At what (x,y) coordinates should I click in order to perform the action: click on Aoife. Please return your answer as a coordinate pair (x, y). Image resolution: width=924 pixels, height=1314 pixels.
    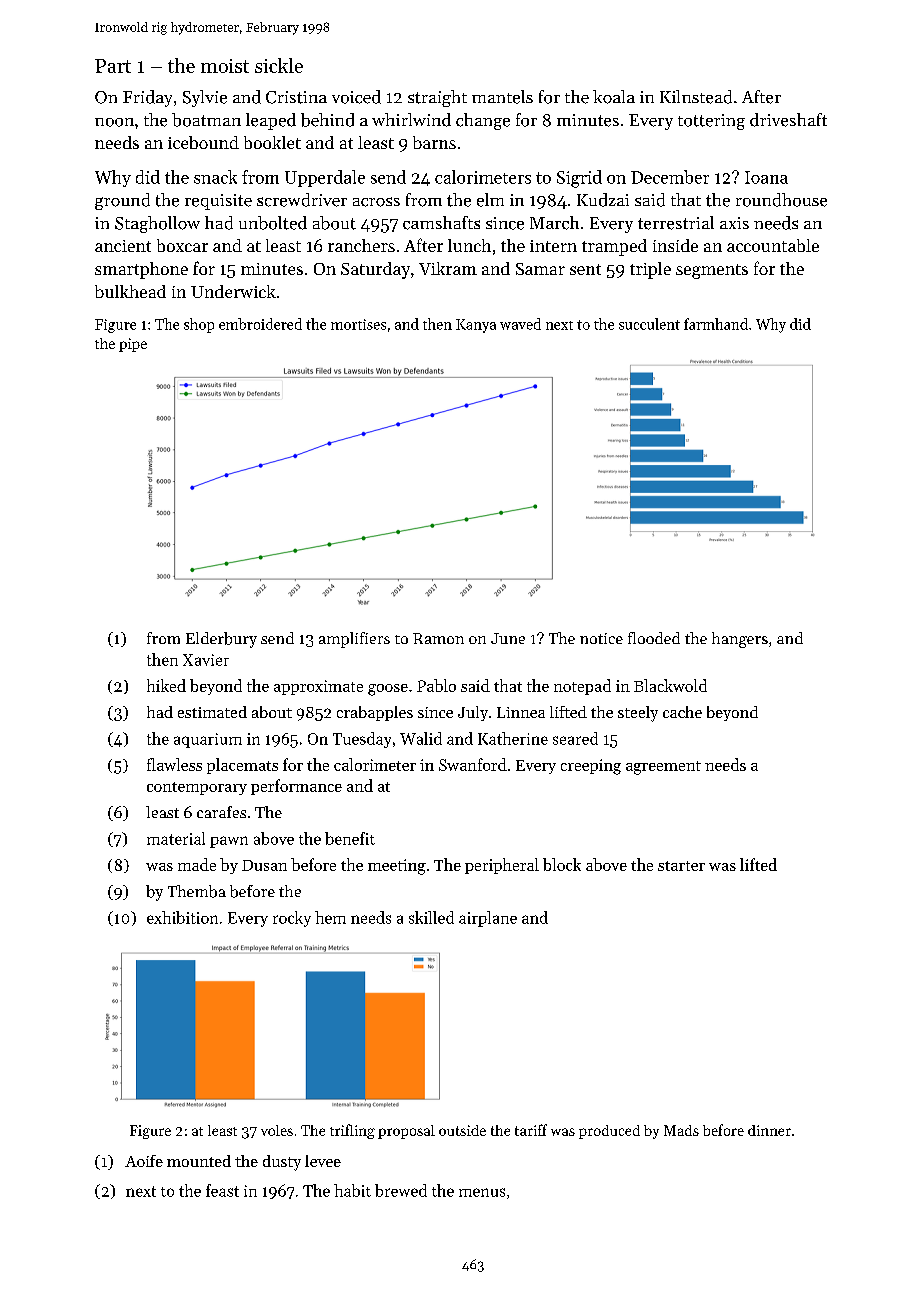
    Looking at the image, I should click on (144, 1161).
